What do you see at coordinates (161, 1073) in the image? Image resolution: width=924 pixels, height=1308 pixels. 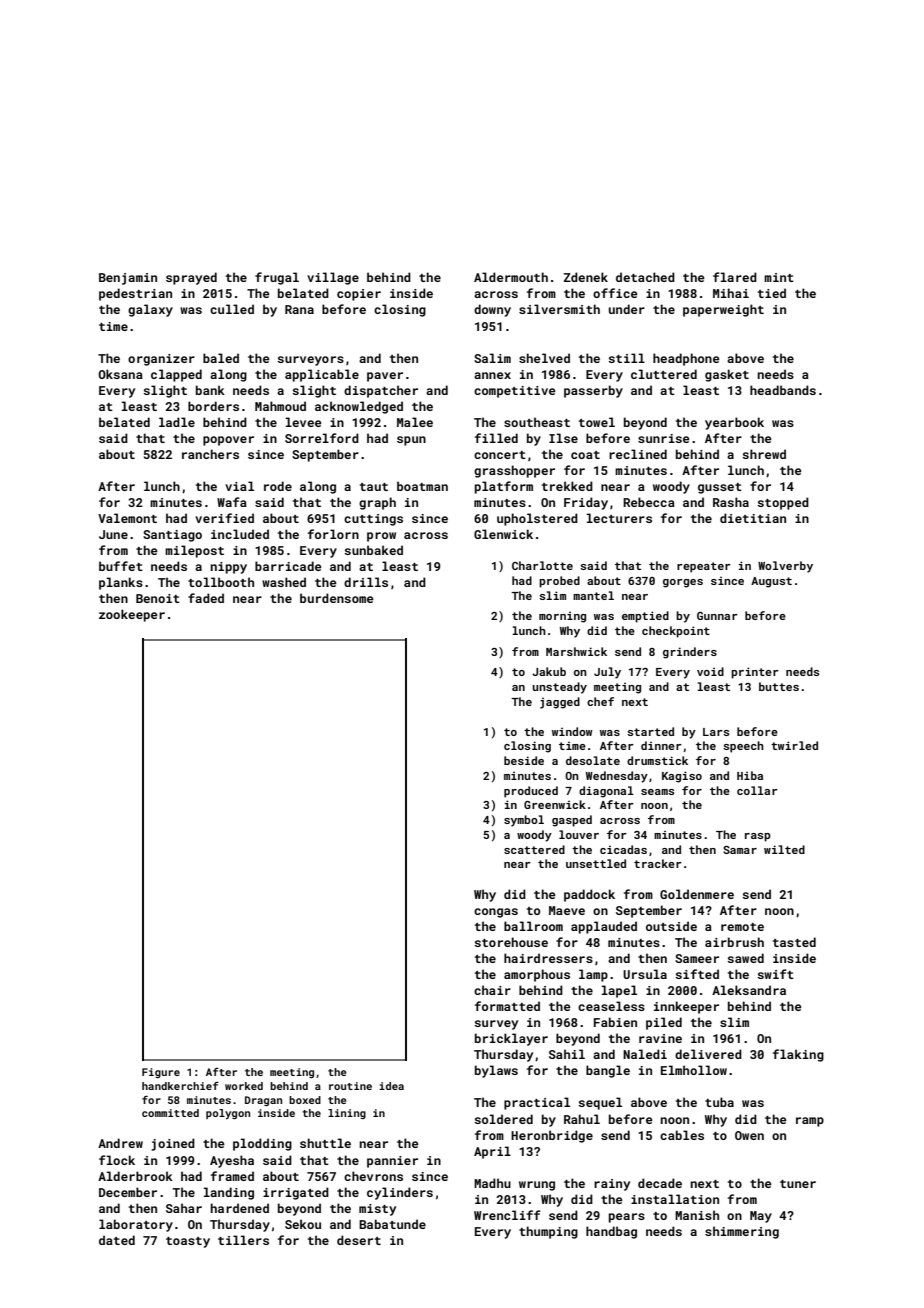 I see `Figure` at bounding box center [161, 1073].
